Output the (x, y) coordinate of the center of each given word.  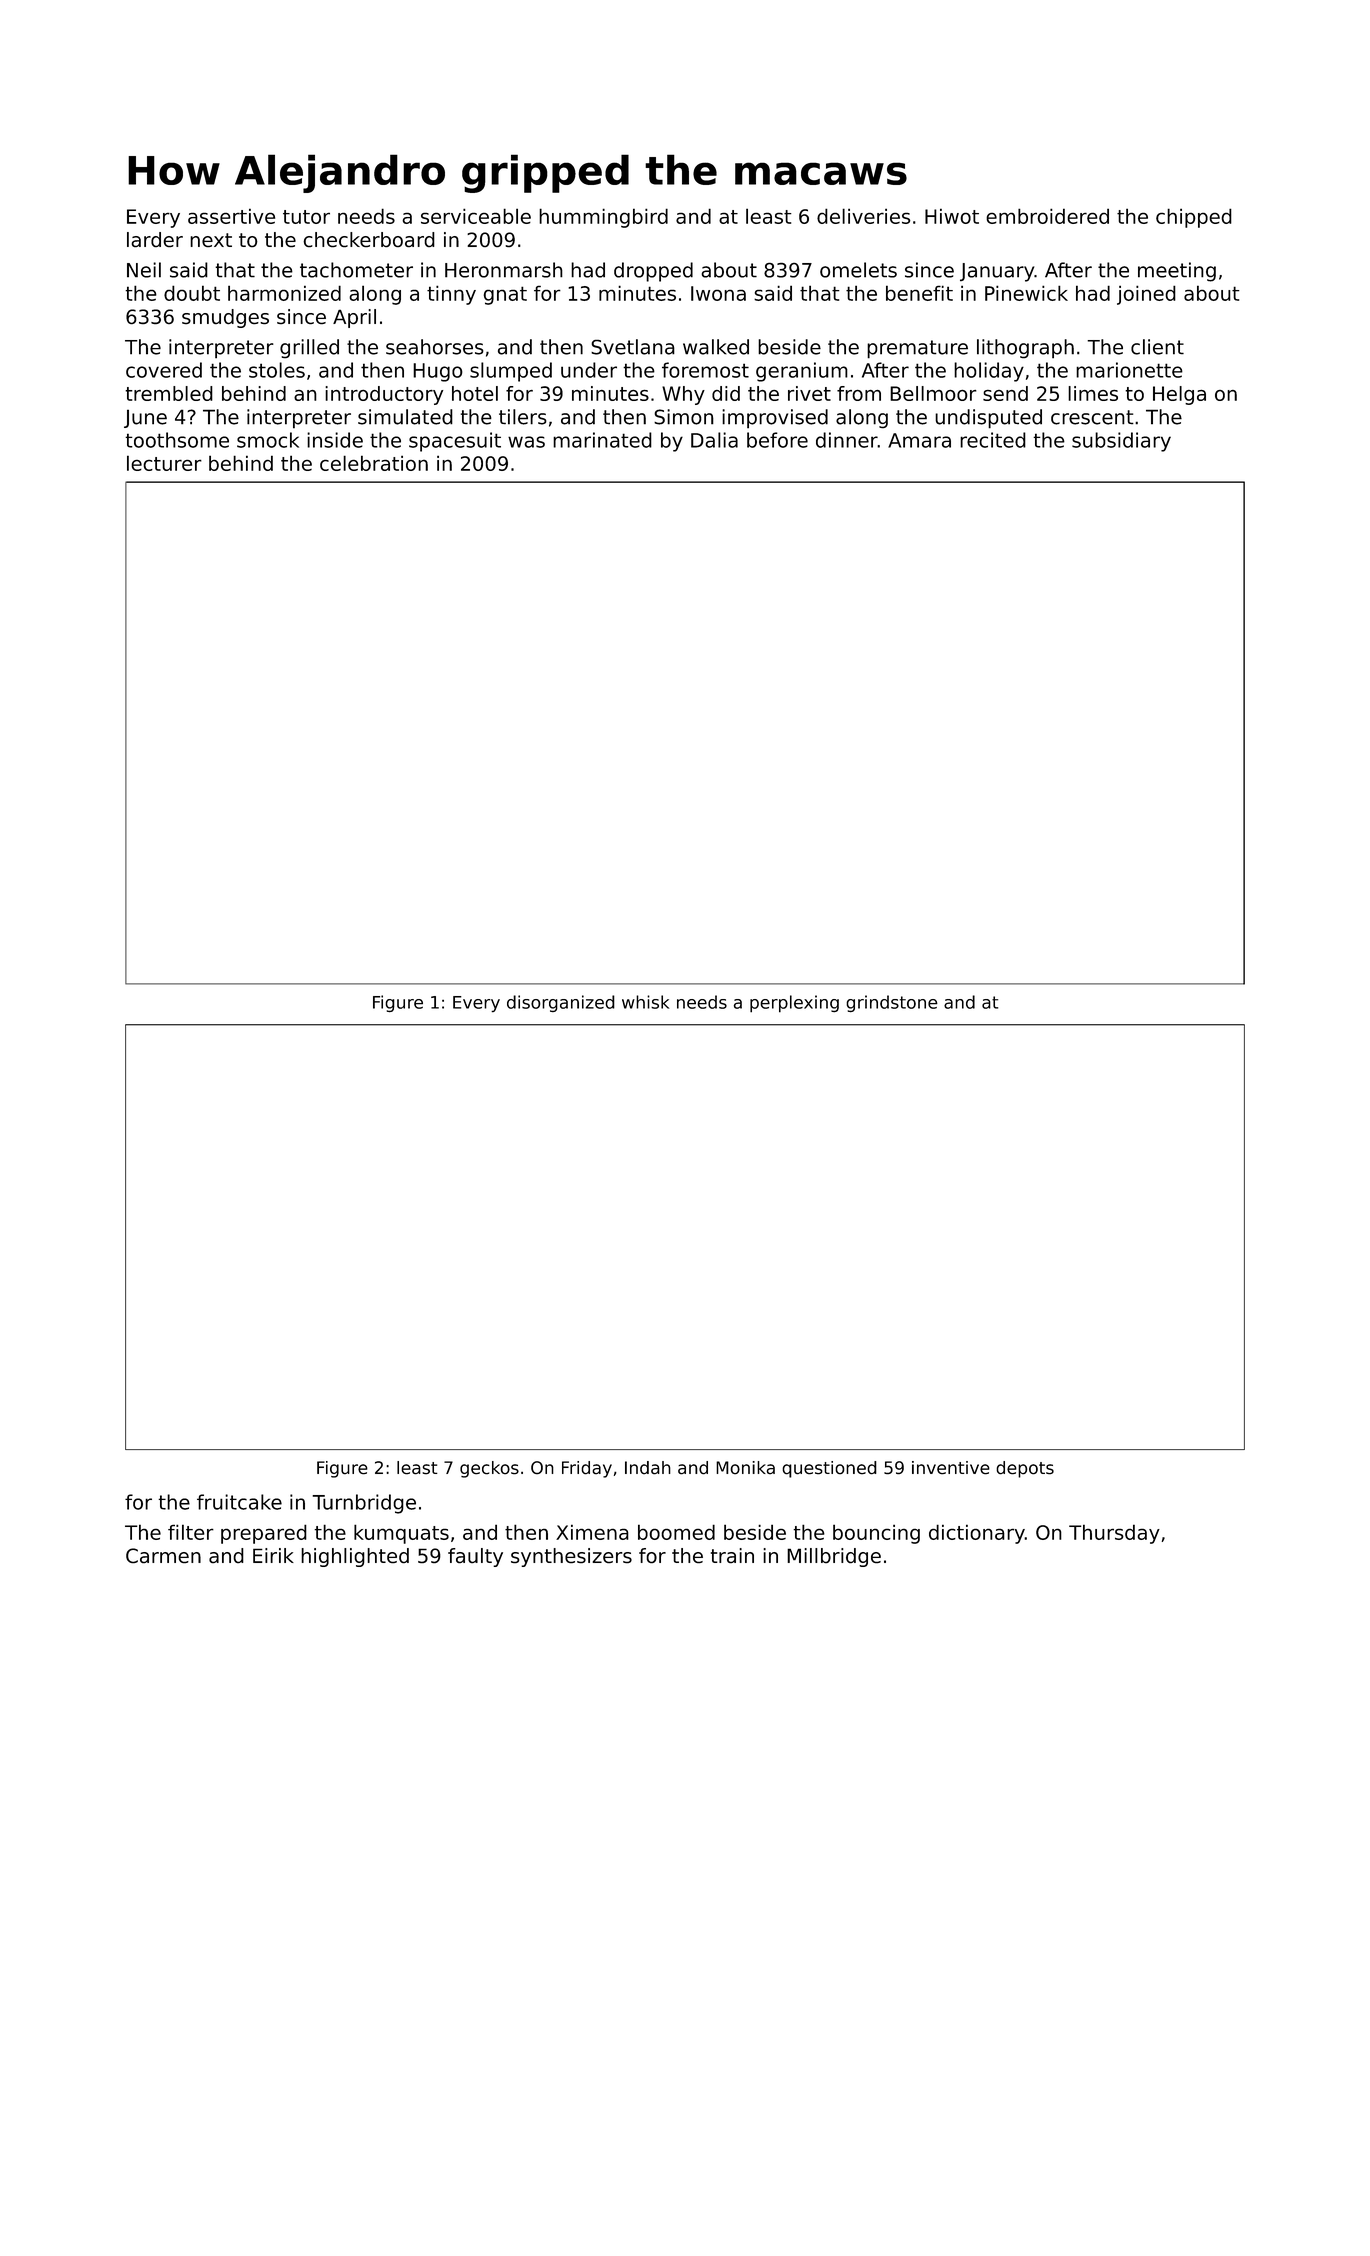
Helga (1179, 395)
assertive (231, 216)
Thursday (1114, 1534)
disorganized (561, 1003)
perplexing (794, 1004)
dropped (653, 272)
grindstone (892, 1003)
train (732, 1555)
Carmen (163, 1555)
